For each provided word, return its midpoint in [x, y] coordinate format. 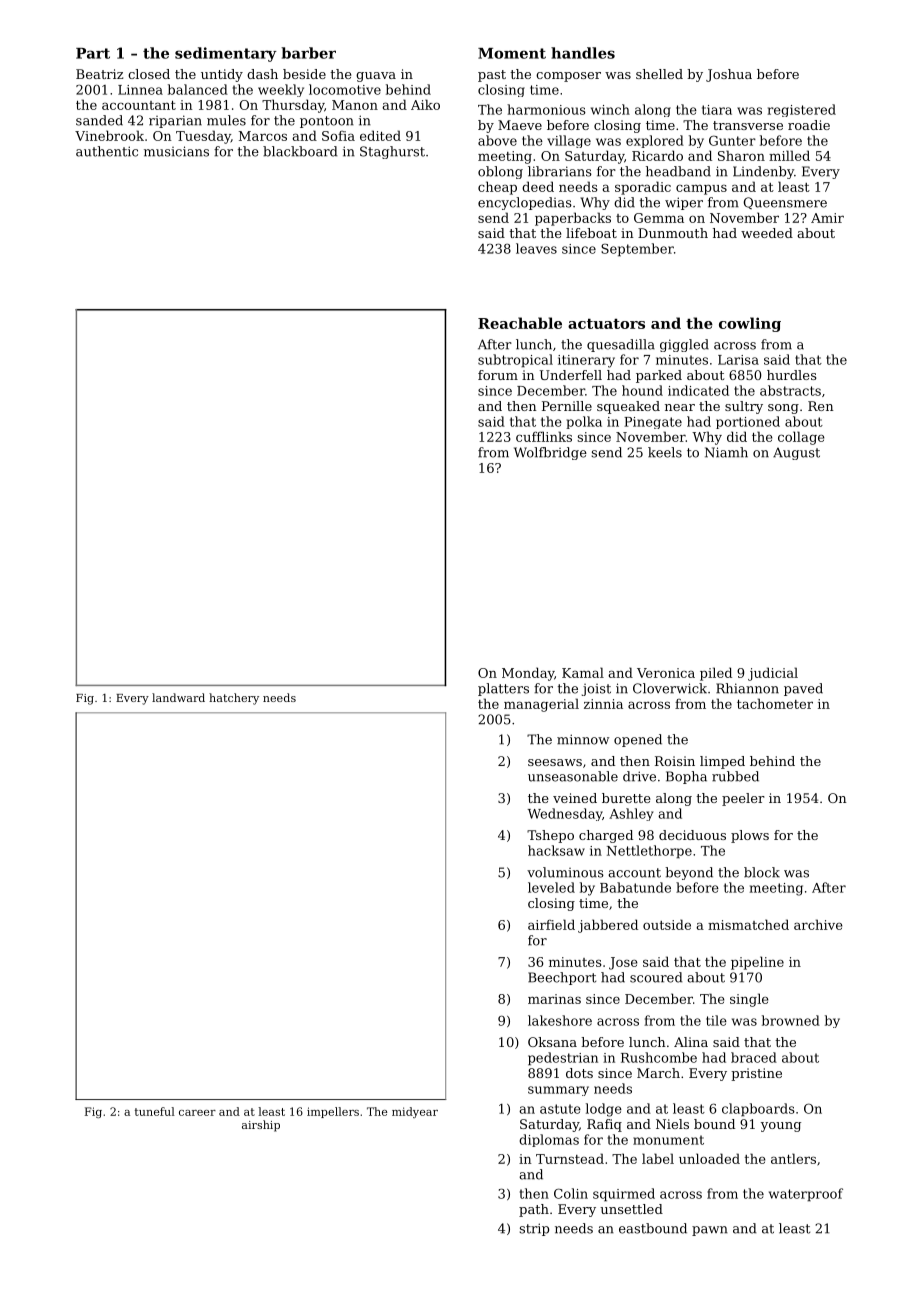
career [197, 1113]
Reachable [520, 323]
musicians [176, 151]
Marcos [263, 136]
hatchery [234, 699]
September [637, 250]
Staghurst [392, 152]
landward [178, 697]
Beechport [562, 978]
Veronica [666, 673]
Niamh [726, 452]
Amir [827, 218]
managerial [541, 705]
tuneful [155, 1111]
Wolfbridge [550, 453]
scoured [656, 977]
